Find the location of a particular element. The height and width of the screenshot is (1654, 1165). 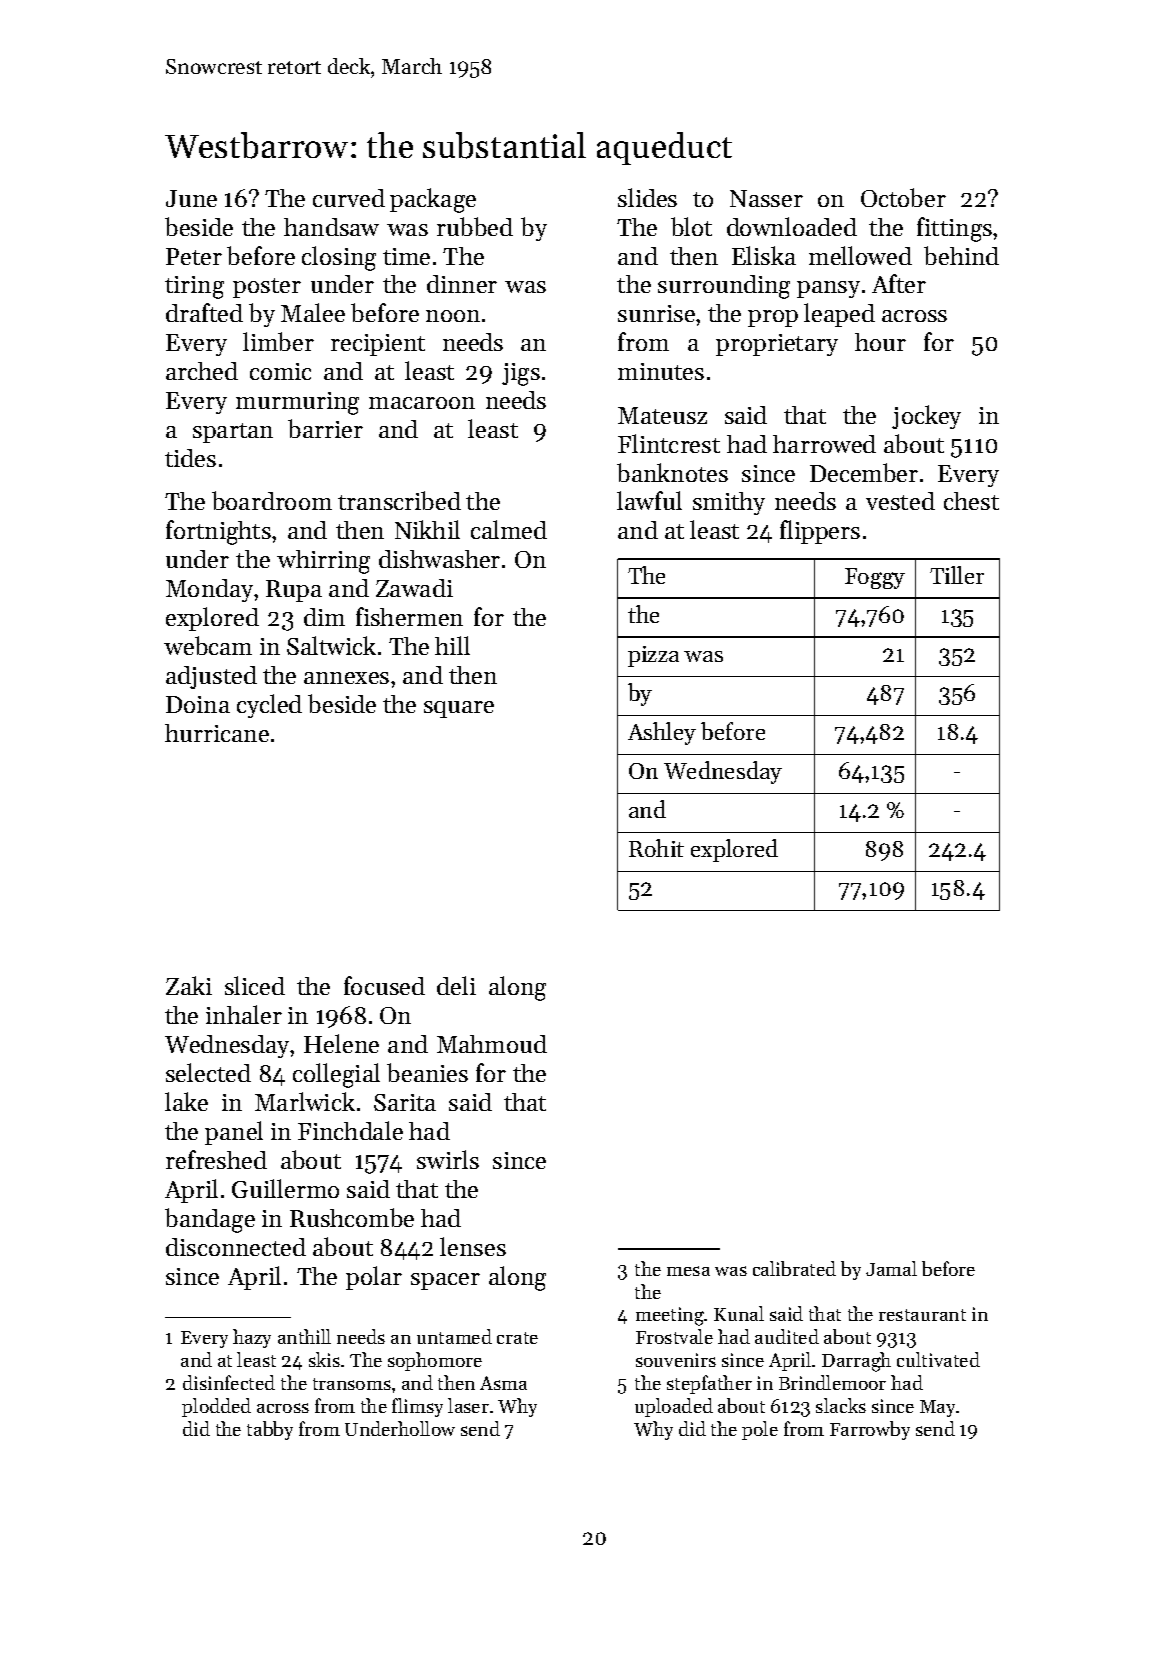

pole is located at coordinates (760, 1430).
